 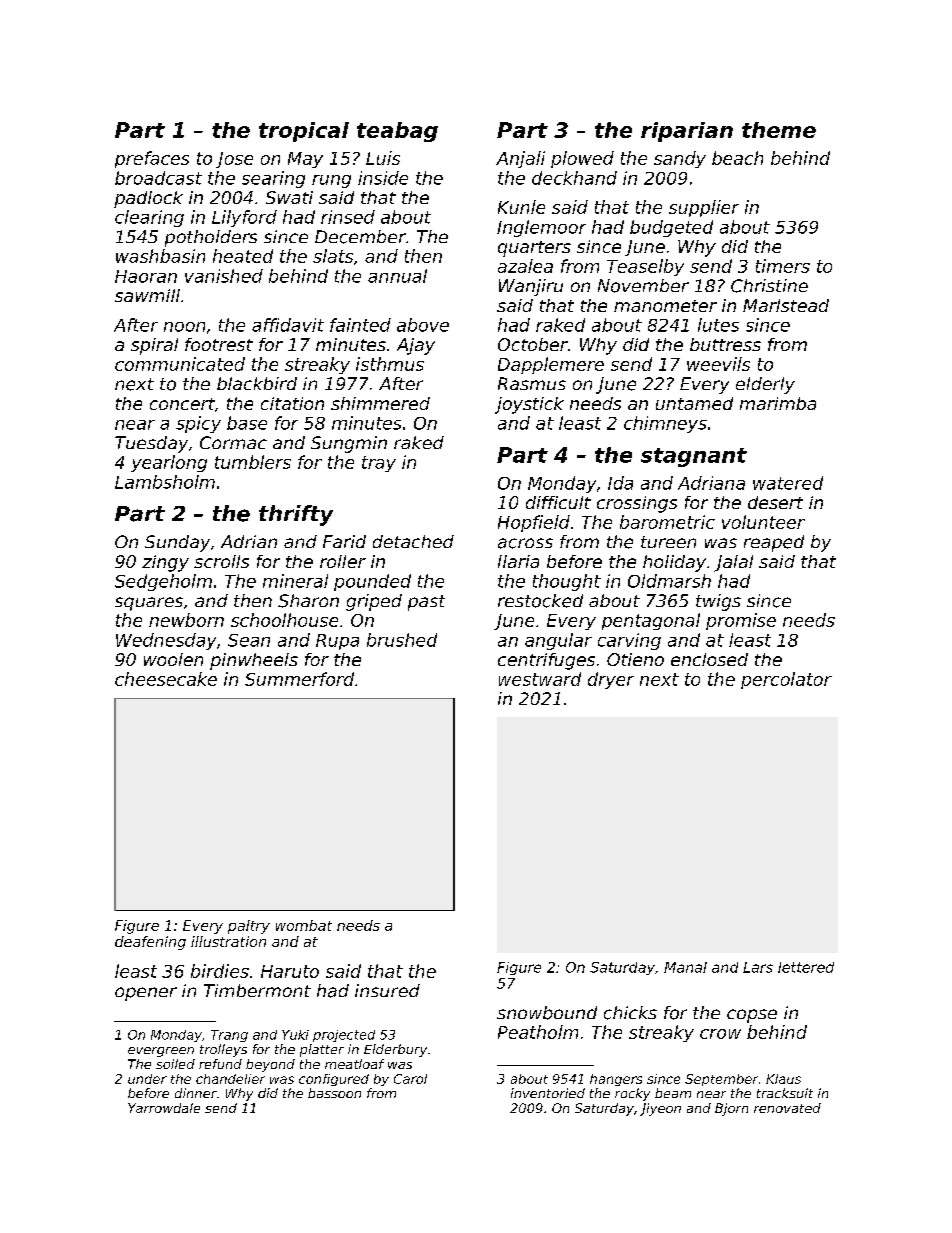 I want to click on inside, so click(x=383, y=178).
